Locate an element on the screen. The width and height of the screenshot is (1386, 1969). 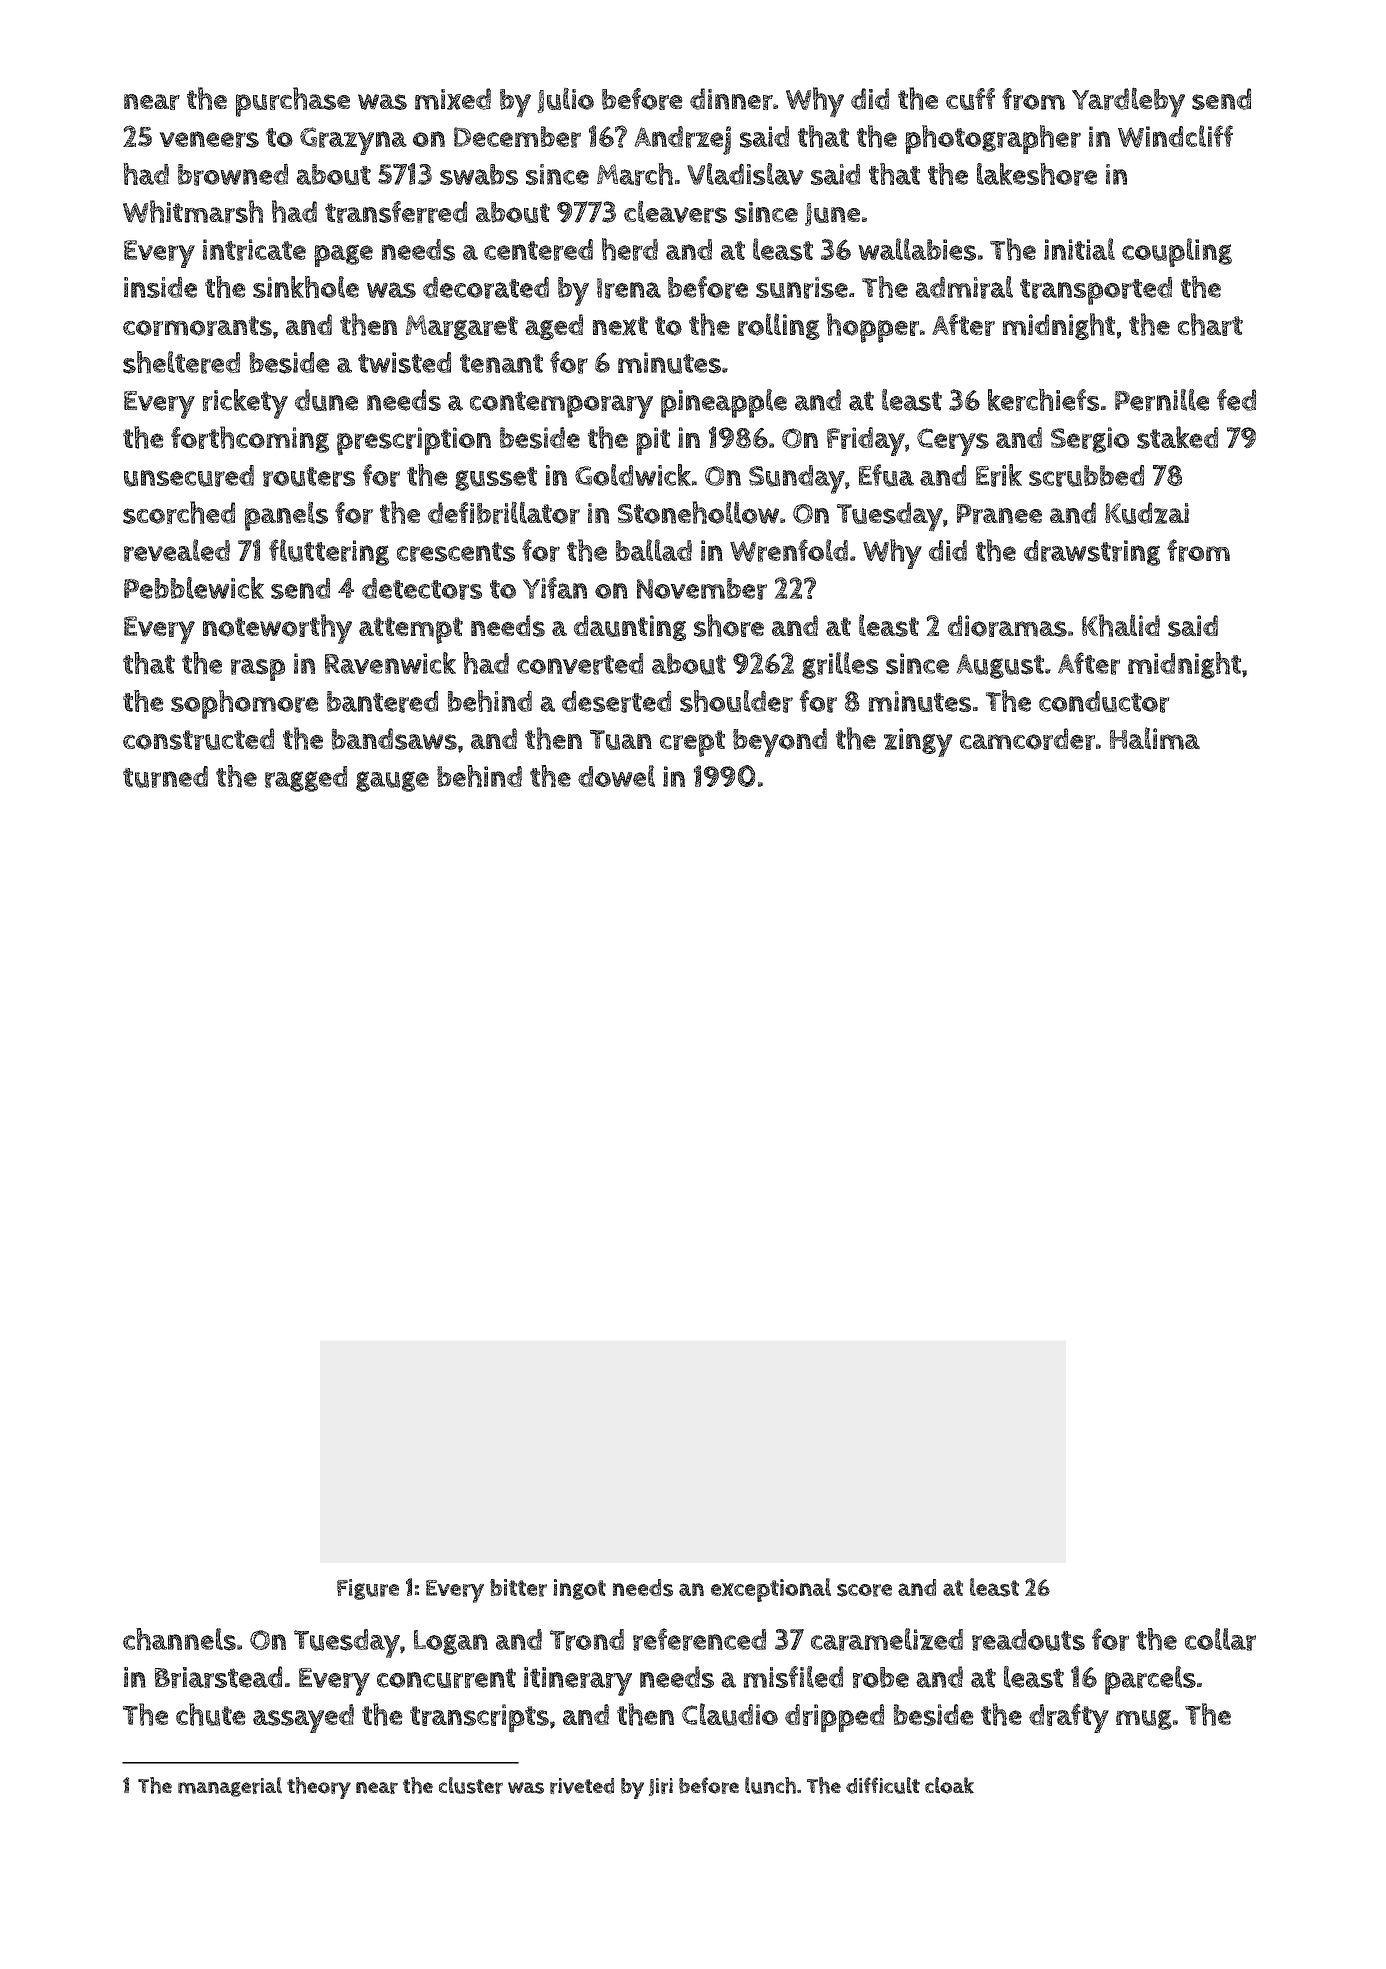
sunrise is located at coordinates (802, 288).
